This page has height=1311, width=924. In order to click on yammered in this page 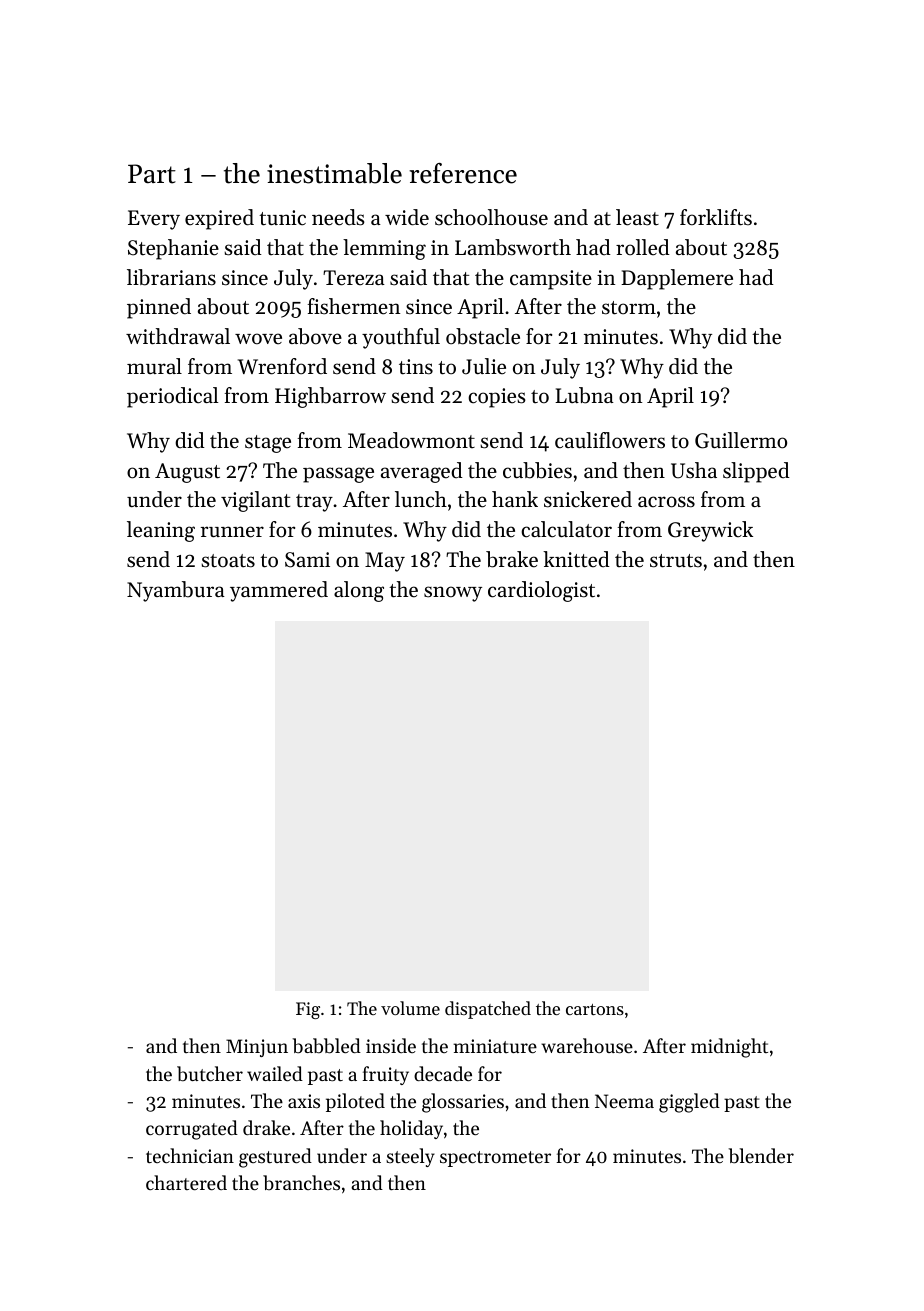, I will do `click(279, 591)`.
